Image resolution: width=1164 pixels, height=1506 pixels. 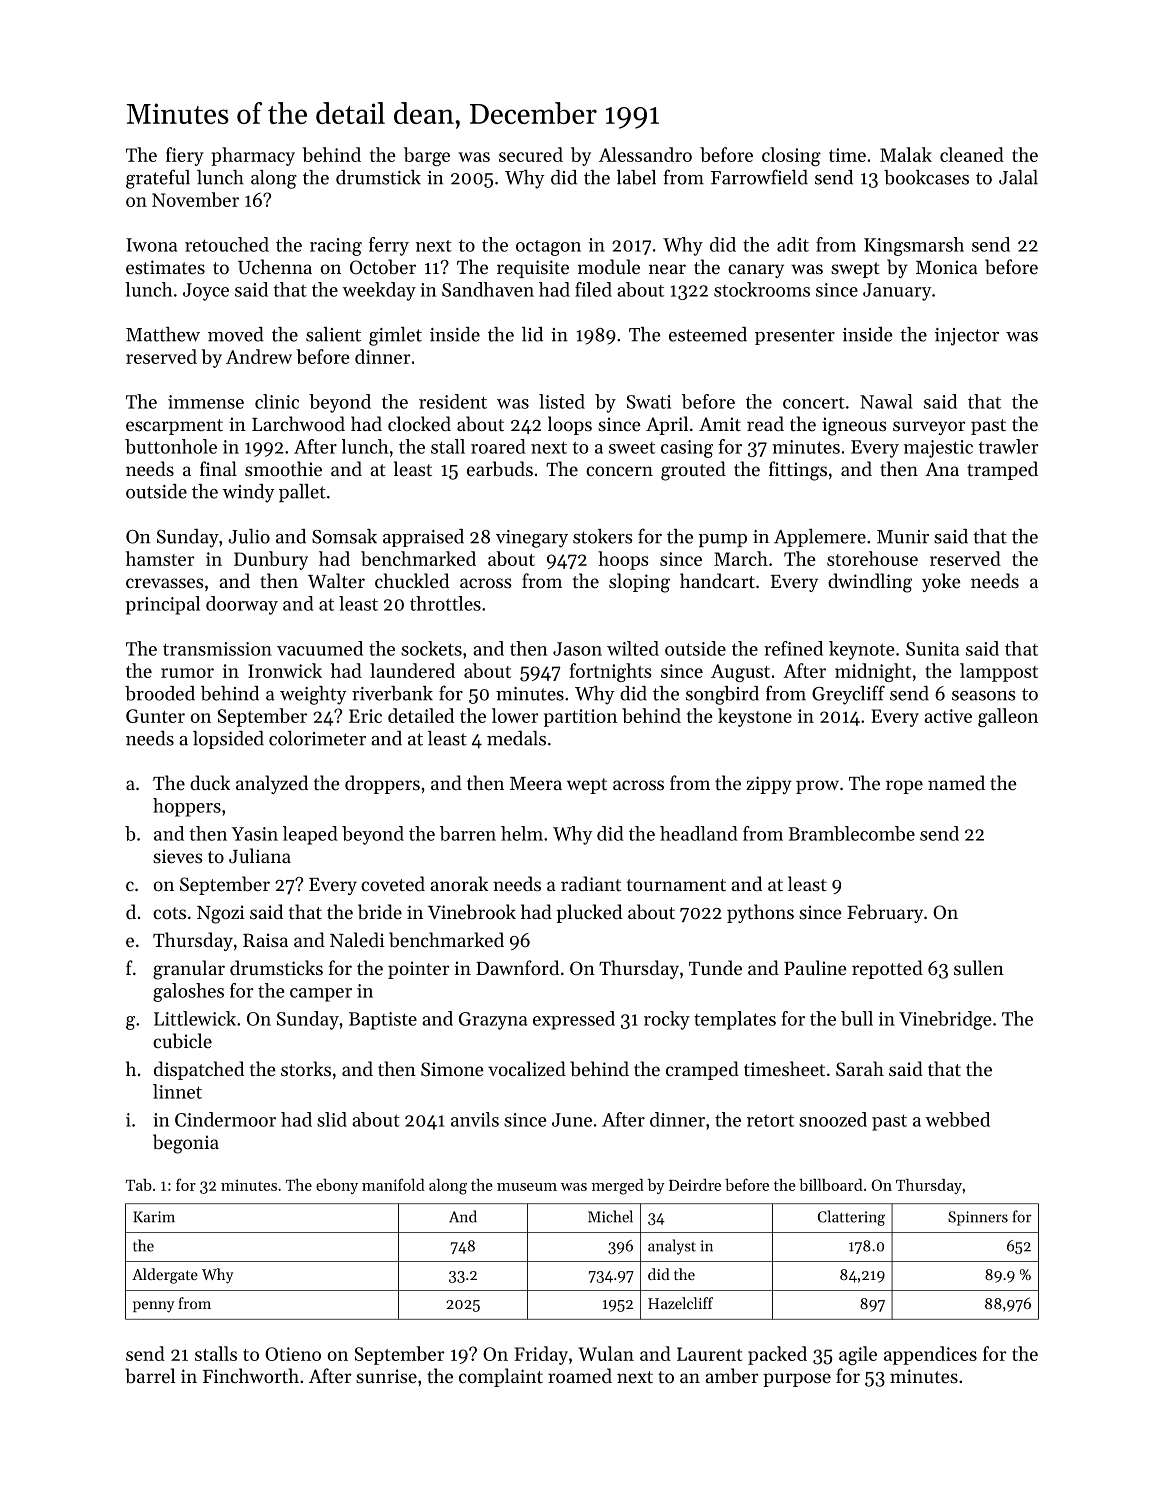 What do you see at coordinates (948, 716) in the screenshot?
I see `active` at bounding box center [948, 716].
